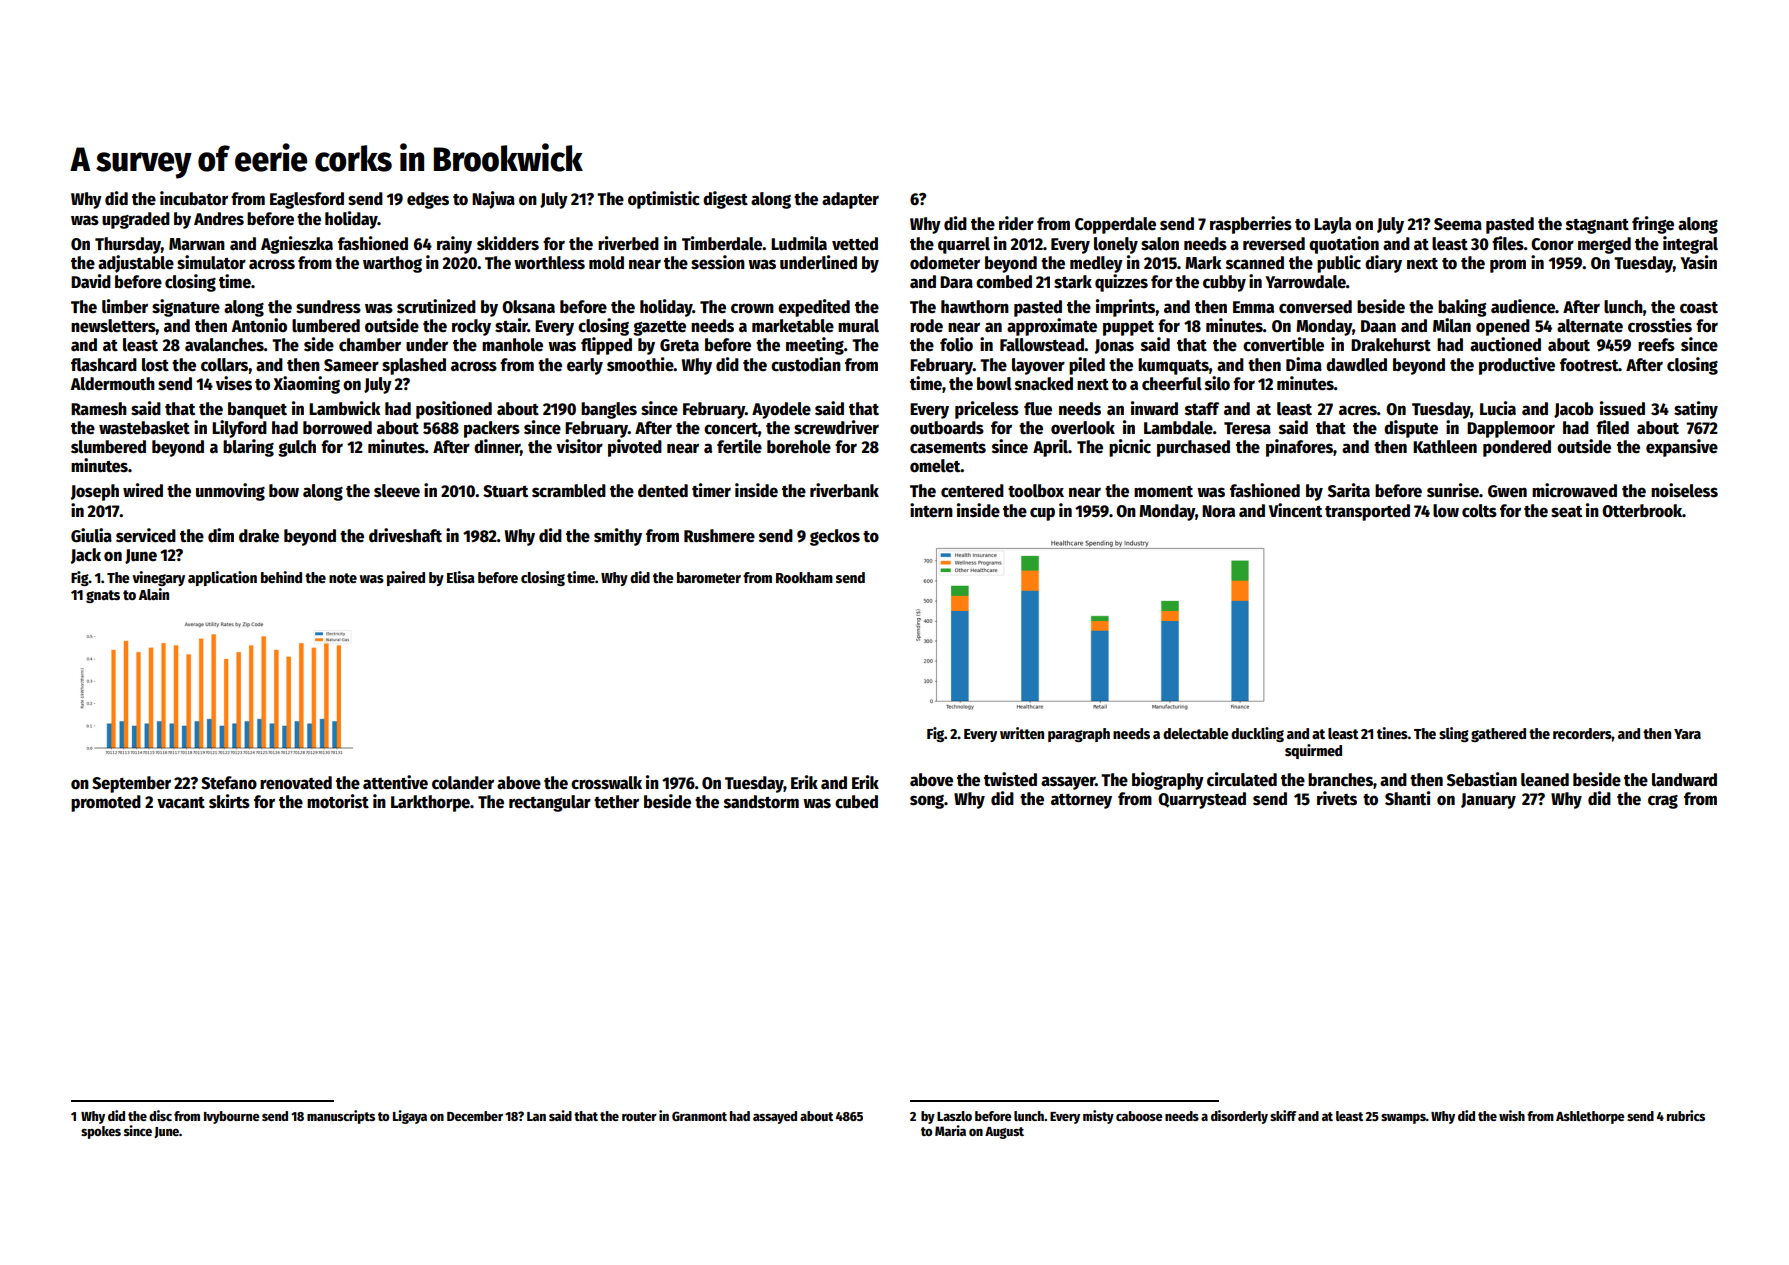  What do you see at coordinates (1682, 448) in the screenshot?
I see `expansive` at bounding box center [1682, 448].
